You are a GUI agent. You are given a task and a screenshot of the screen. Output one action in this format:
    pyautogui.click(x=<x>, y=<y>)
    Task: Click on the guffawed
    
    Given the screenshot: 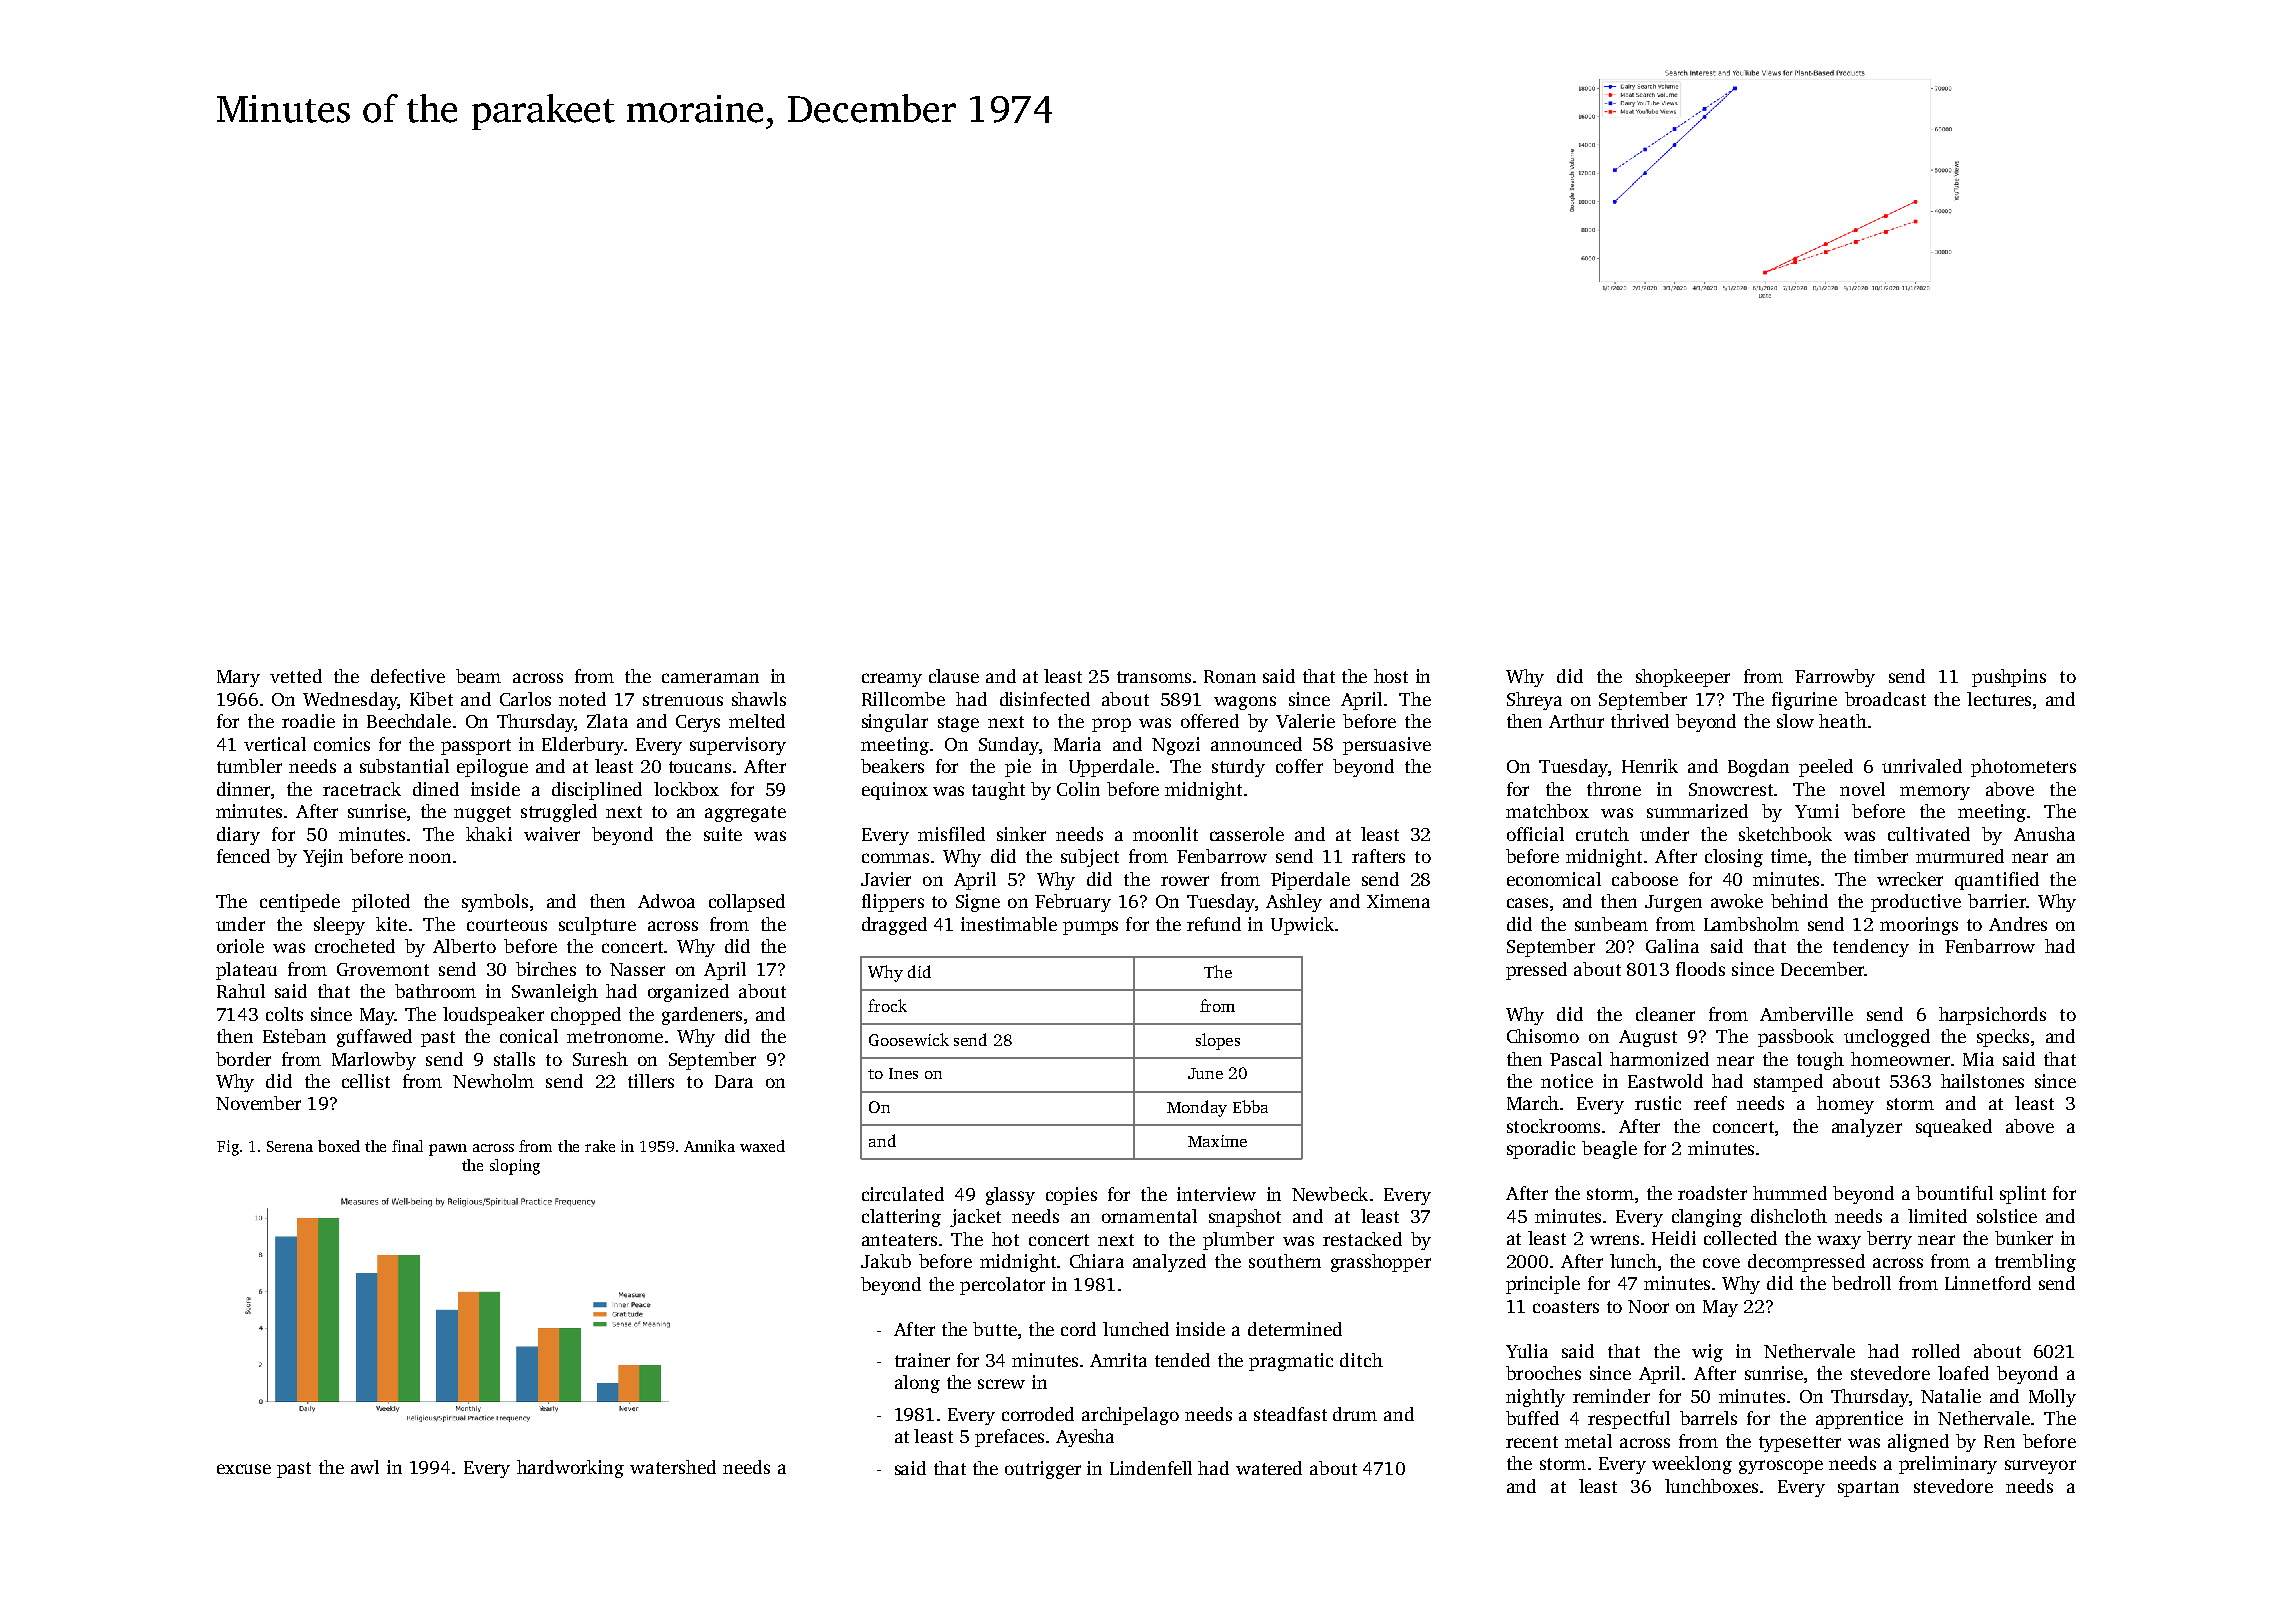 What is the action you would take?
    pyautogui.click(x=374, y=1038)
